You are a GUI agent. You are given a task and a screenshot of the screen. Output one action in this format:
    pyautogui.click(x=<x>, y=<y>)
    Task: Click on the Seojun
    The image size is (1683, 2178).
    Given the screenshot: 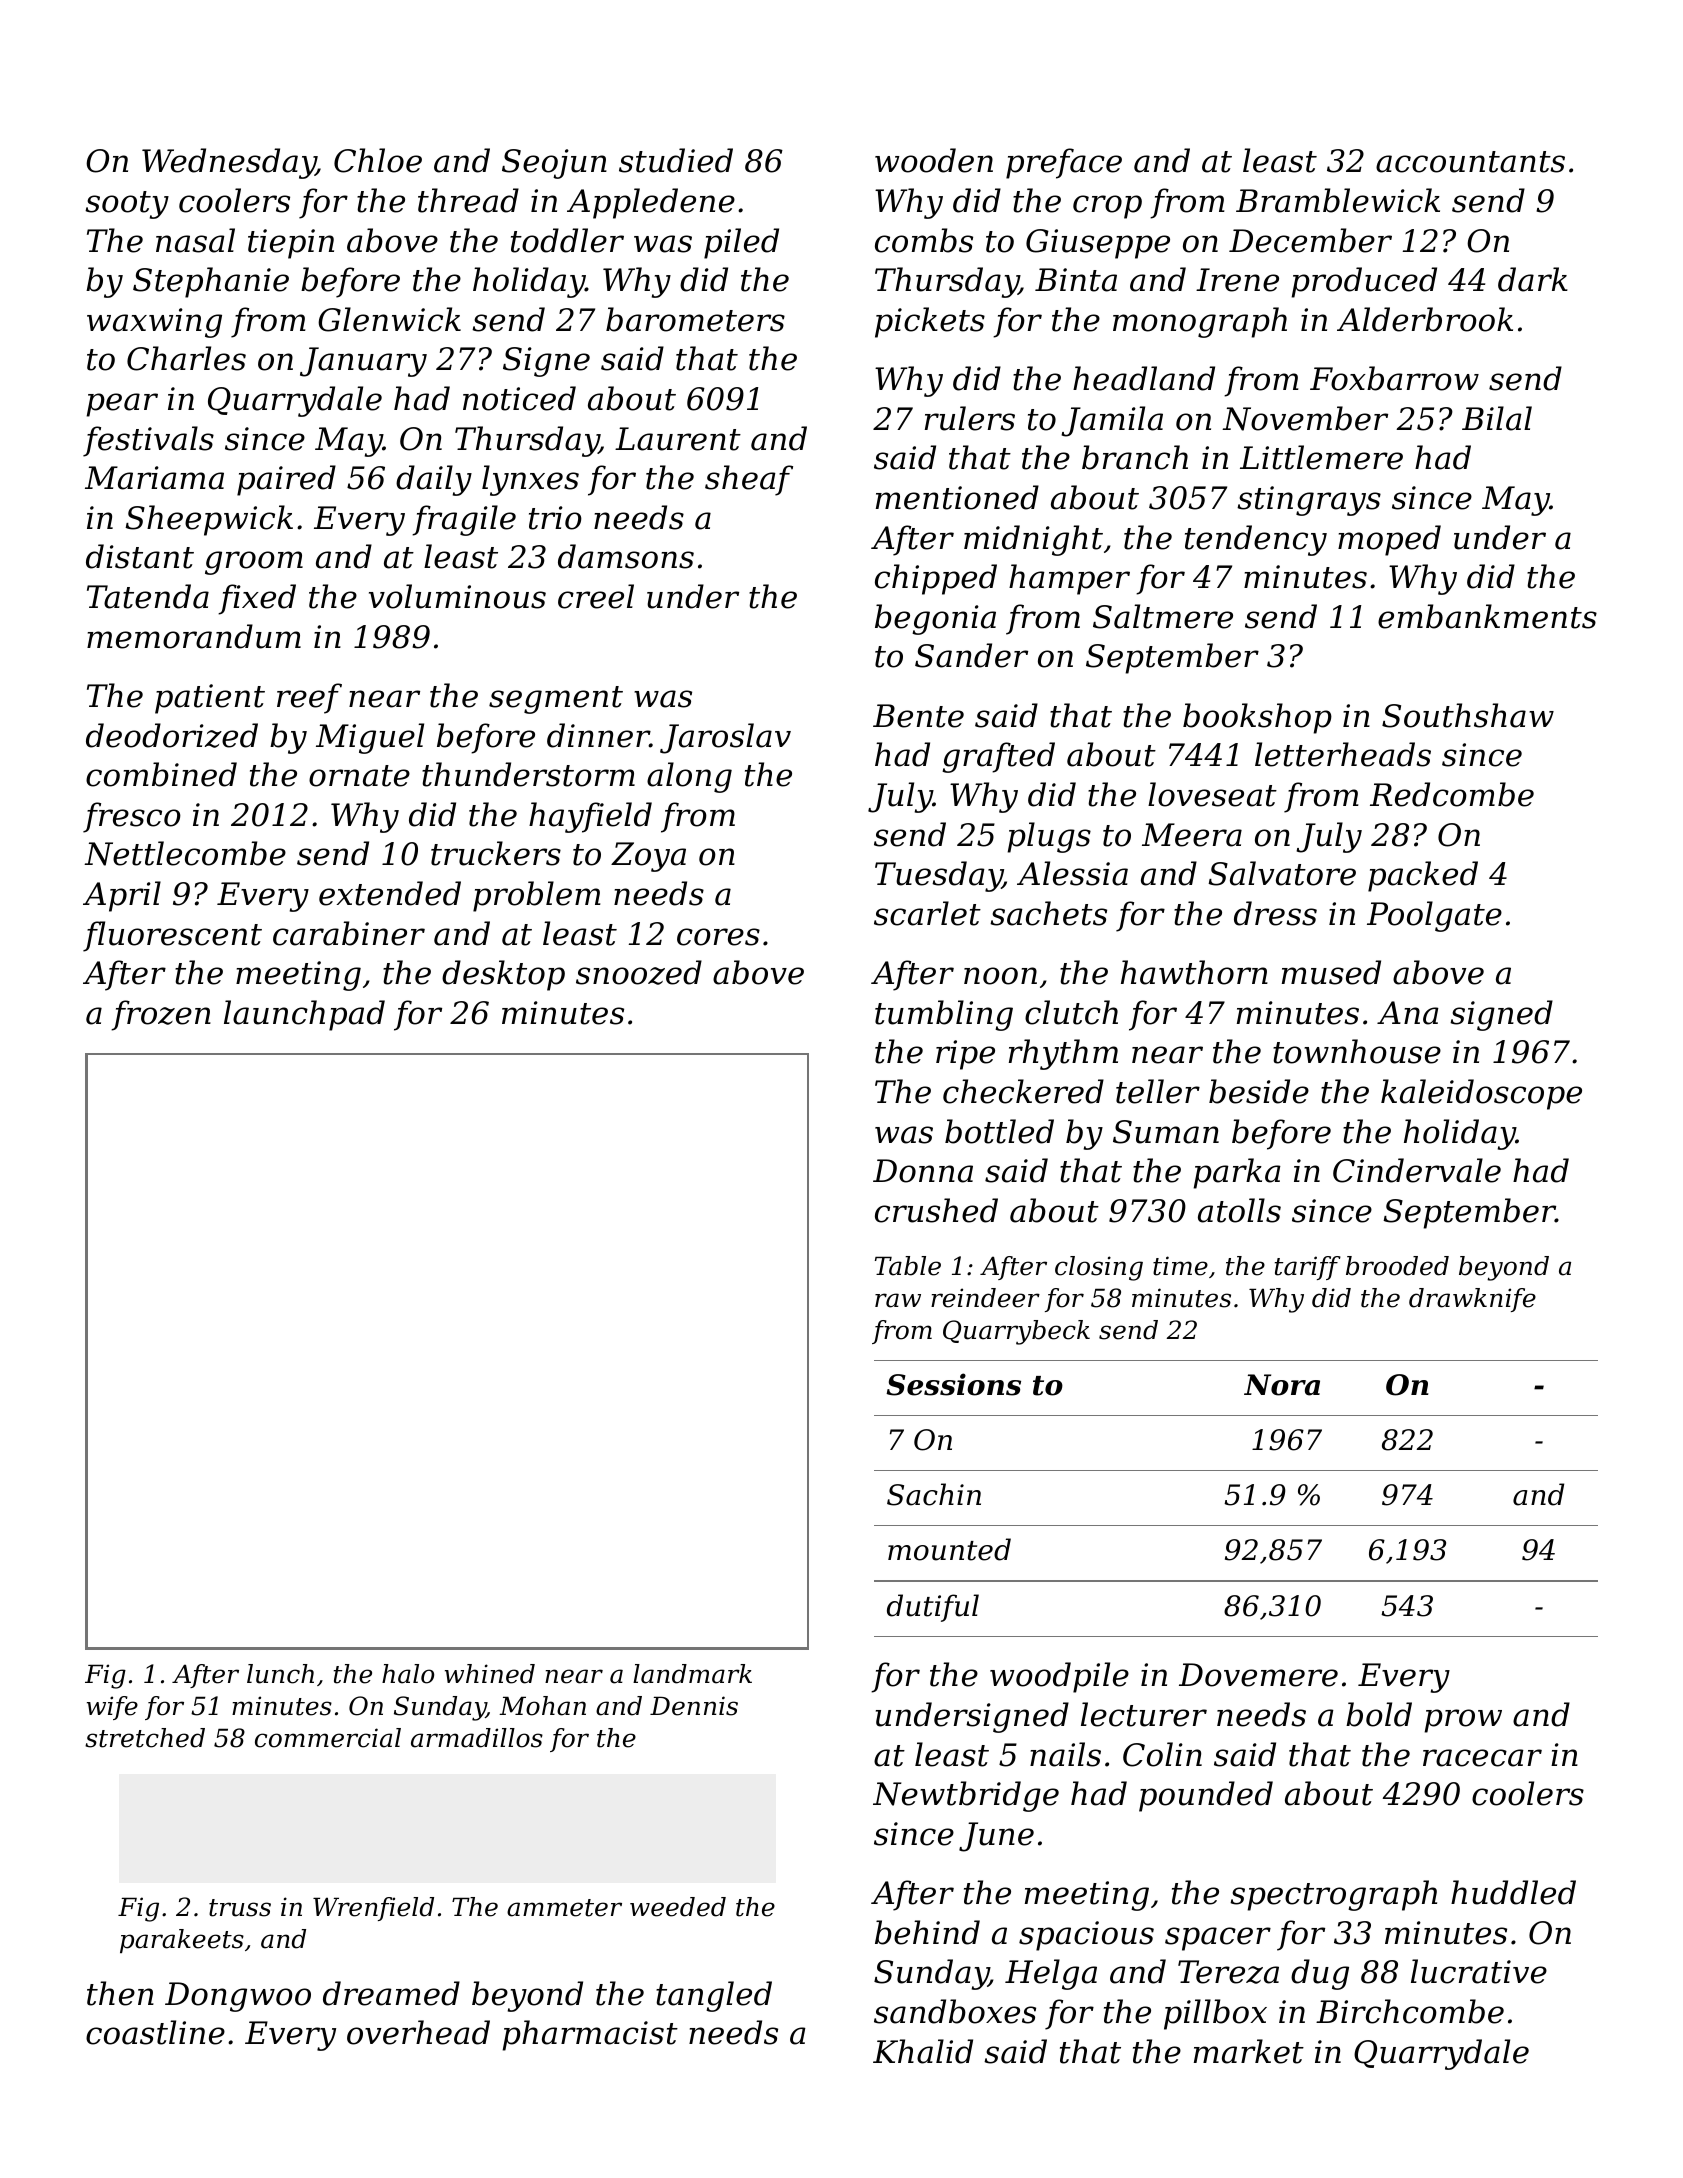 What is the action you would take?
    pyautogui.click(x=554, y=164)
